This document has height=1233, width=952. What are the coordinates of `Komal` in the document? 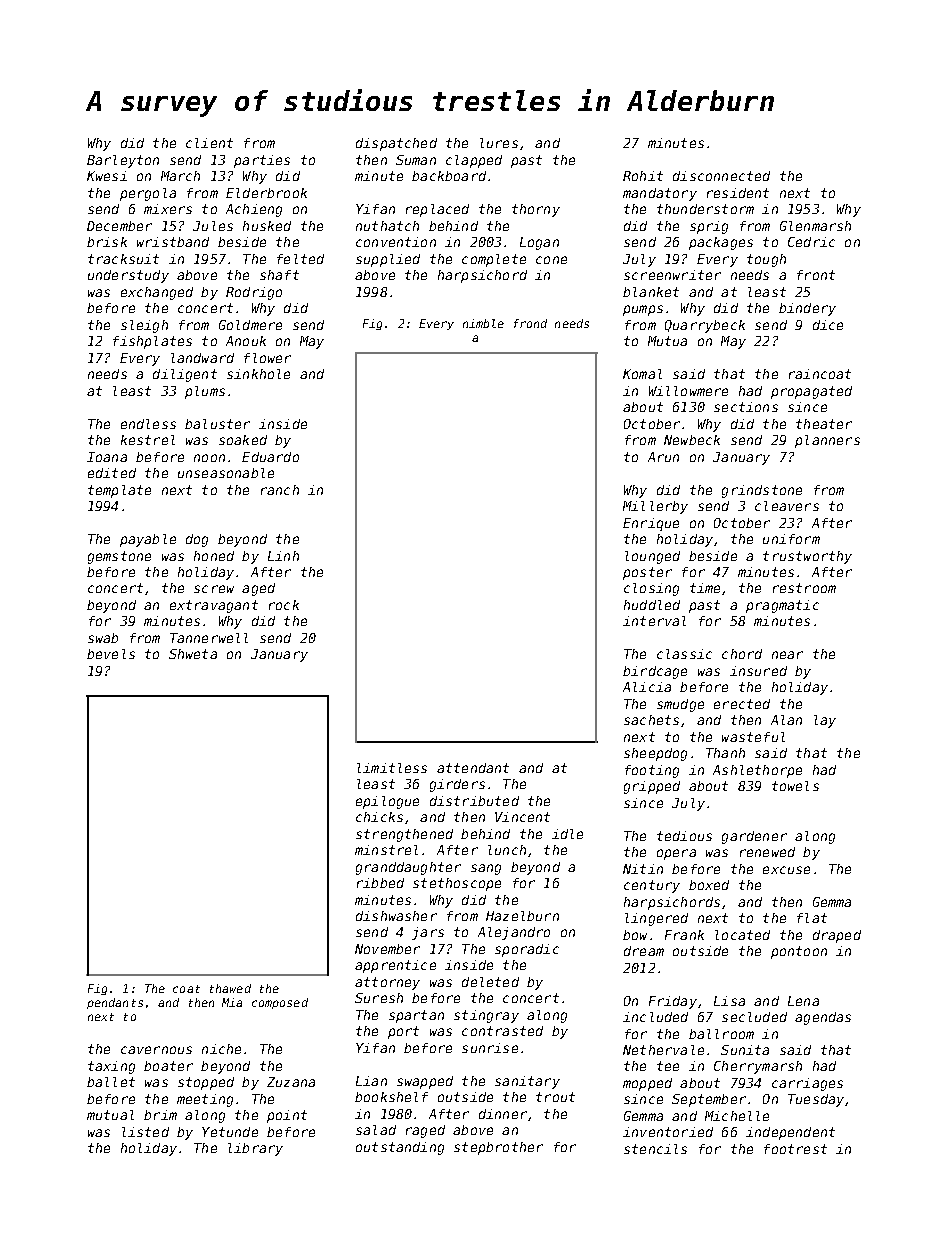 It's located at (642, 374).
